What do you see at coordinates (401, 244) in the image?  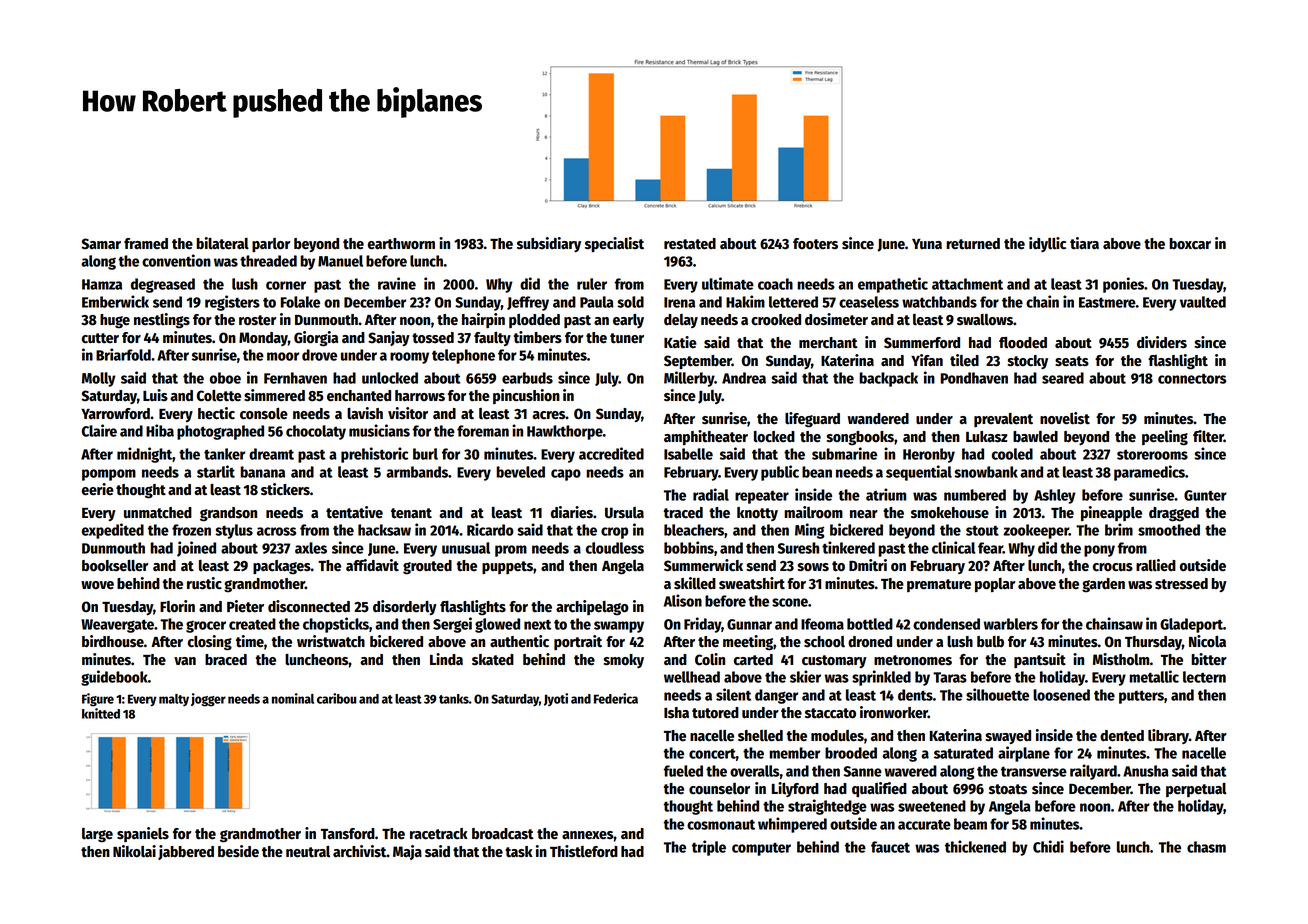 I see `earthworm` at bounding box center [401, 244].
